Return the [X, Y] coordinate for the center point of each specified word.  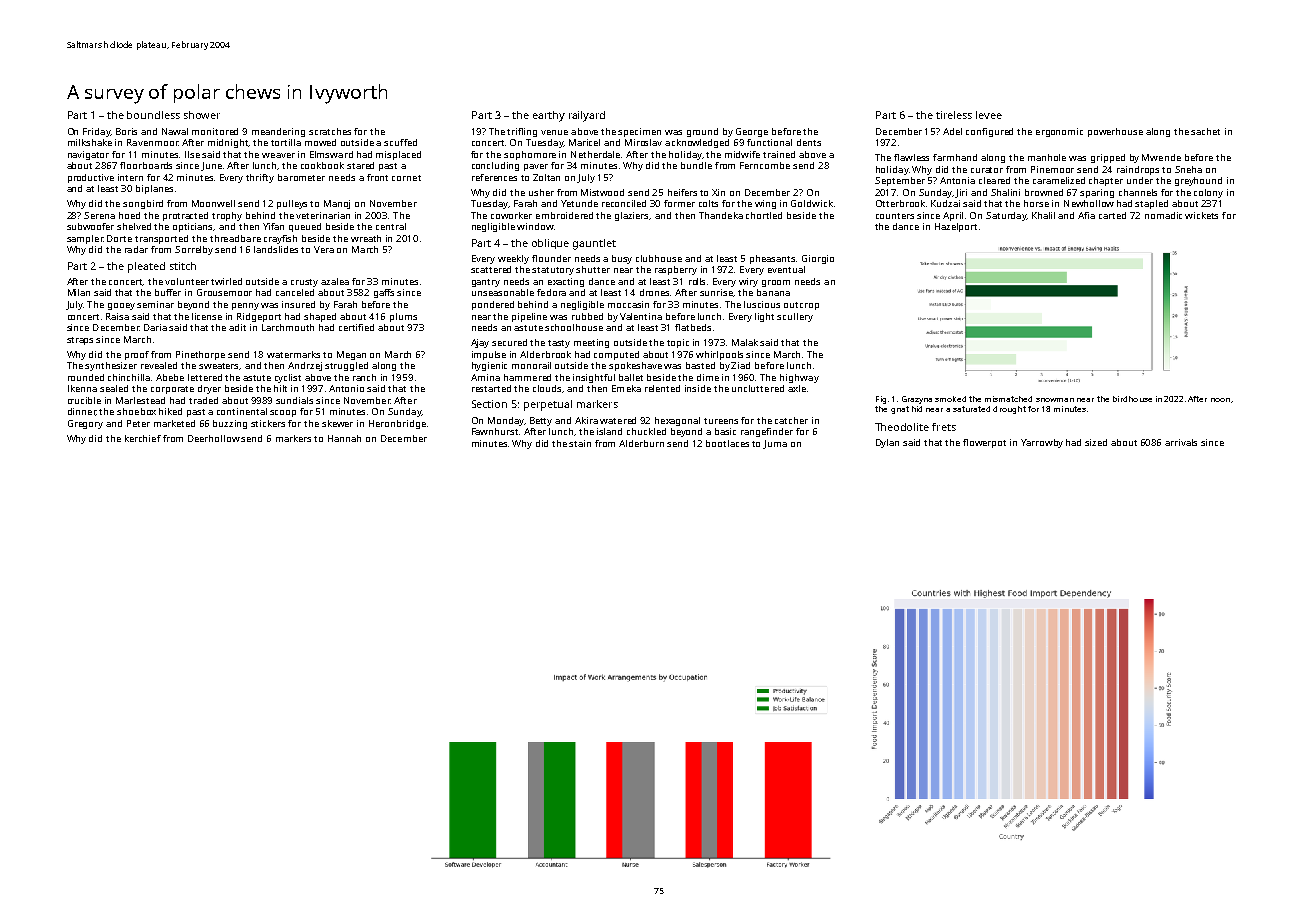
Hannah [344, 438]
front [377, 177]
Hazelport [956, 227]
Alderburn [641, 443]
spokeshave [635, 366]
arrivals [1181, 442]
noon [1220, 400]
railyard [587, 116]
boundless [153, 115]
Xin [718, 192]
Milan [79, 292]
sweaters [219, 366]
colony [1208, 193]
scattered [491, 269]
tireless [954, 115]
